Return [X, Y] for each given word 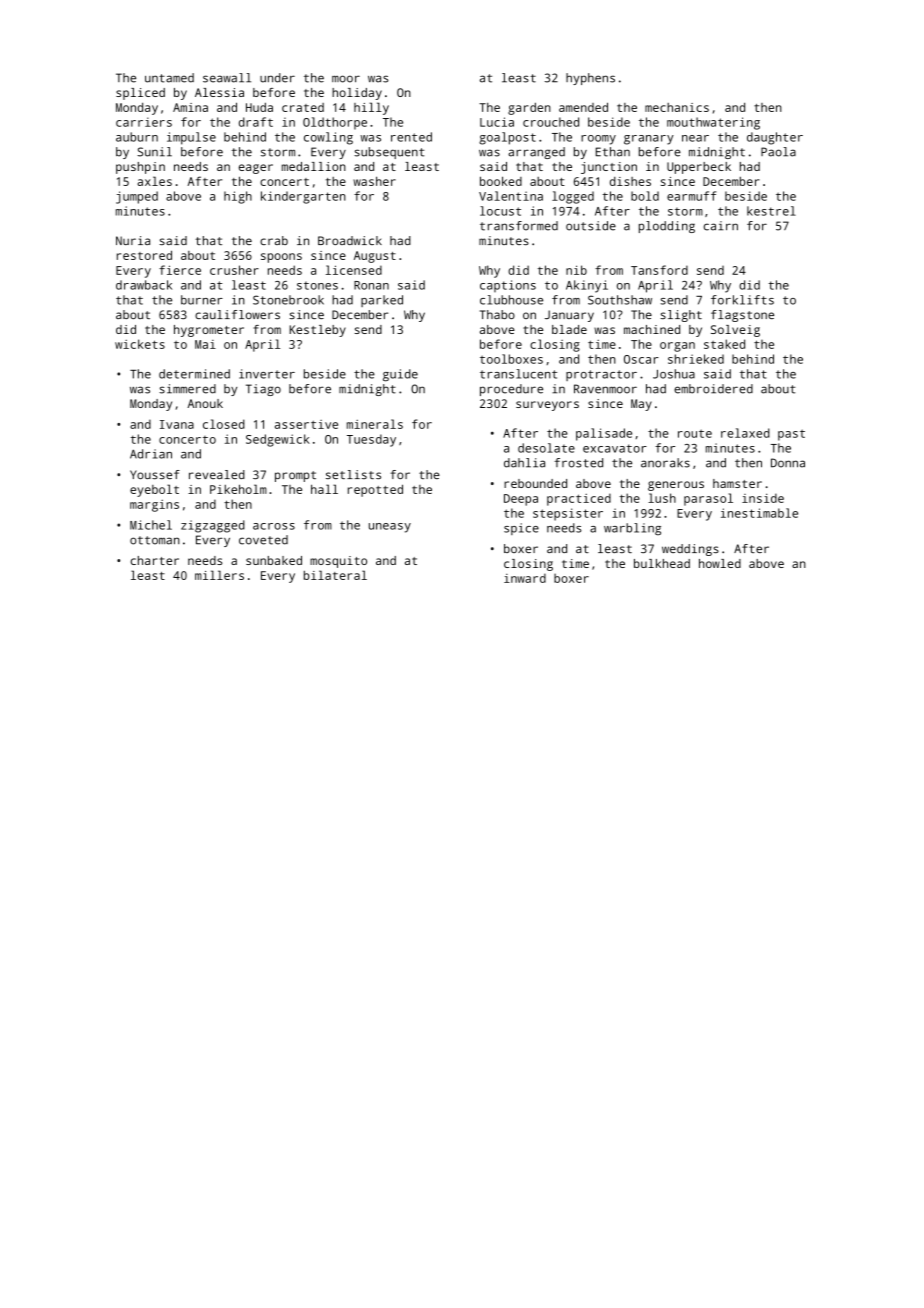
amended [583, 107]
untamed [169, 78]
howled [720, 563]
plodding [667, 227]
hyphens [590, 79]
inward [525, 578]
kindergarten [303, 197]
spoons [281, 258]
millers [219, 575]
